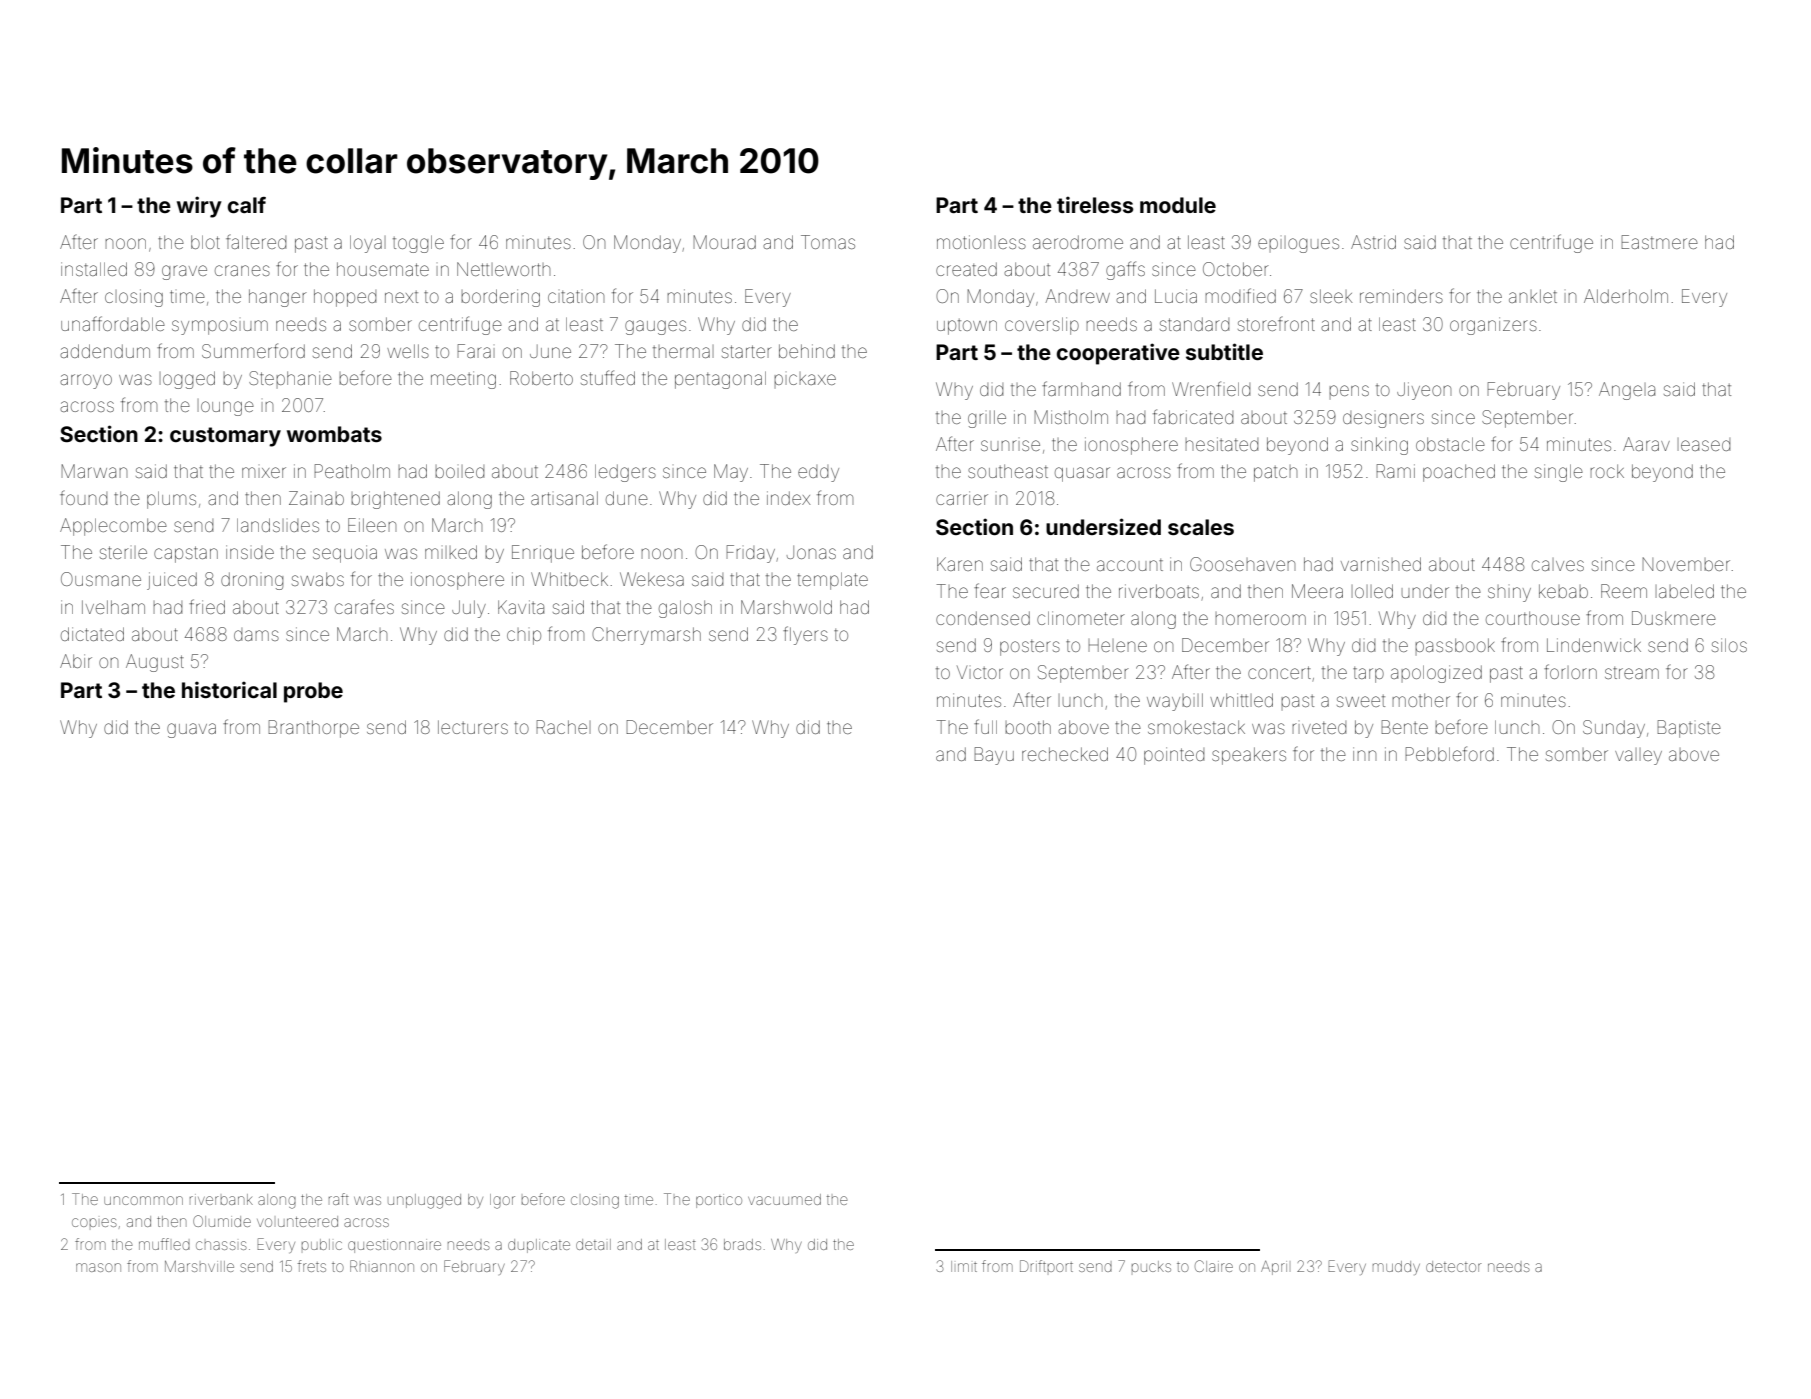 This screenshot has width=1811, height=1399. I want to click on Eastmere, so click(1659, 242).
